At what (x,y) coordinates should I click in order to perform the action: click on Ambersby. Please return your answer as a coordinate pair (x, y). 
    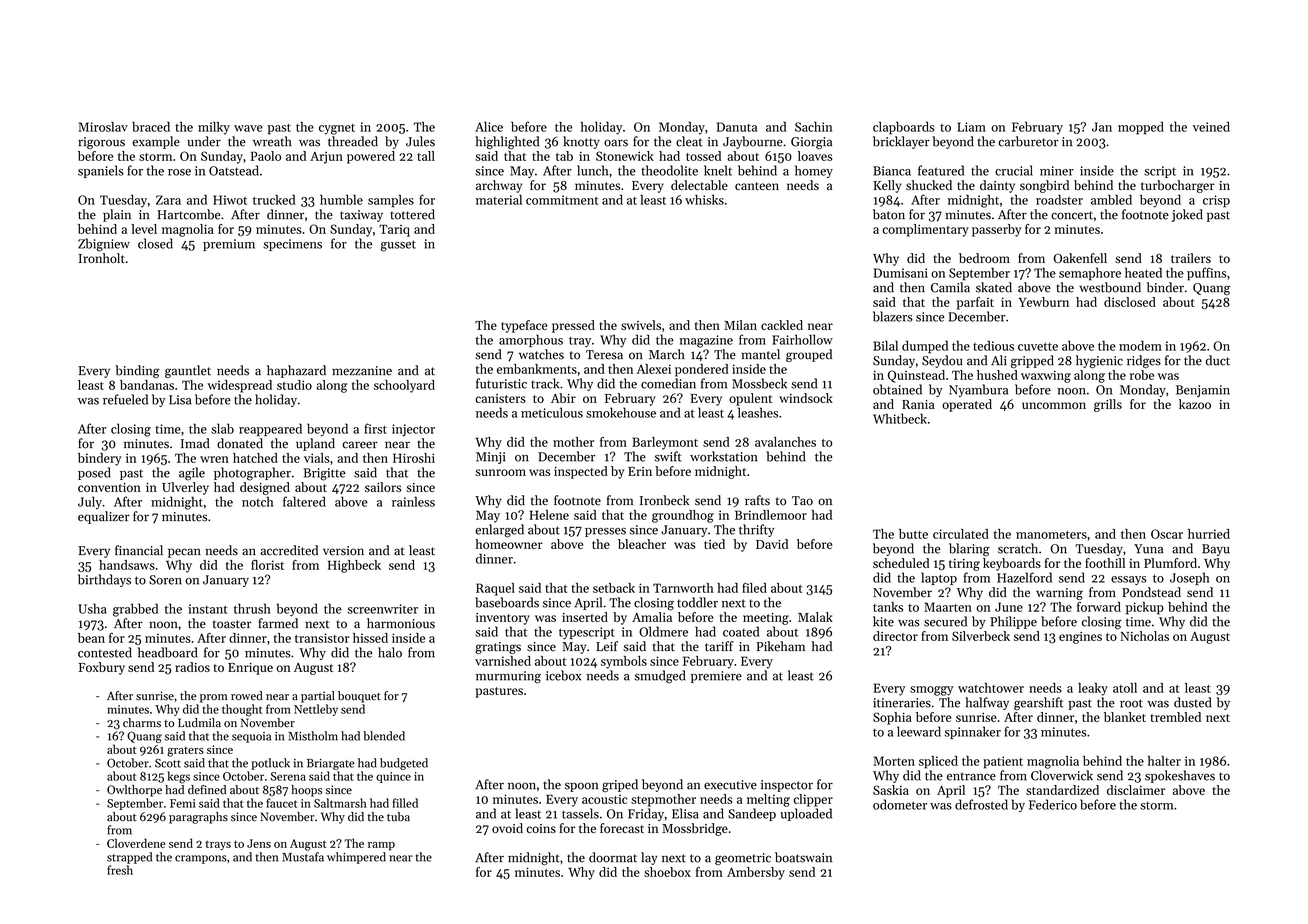
    Looking at the image, I should click on (756, 873).
